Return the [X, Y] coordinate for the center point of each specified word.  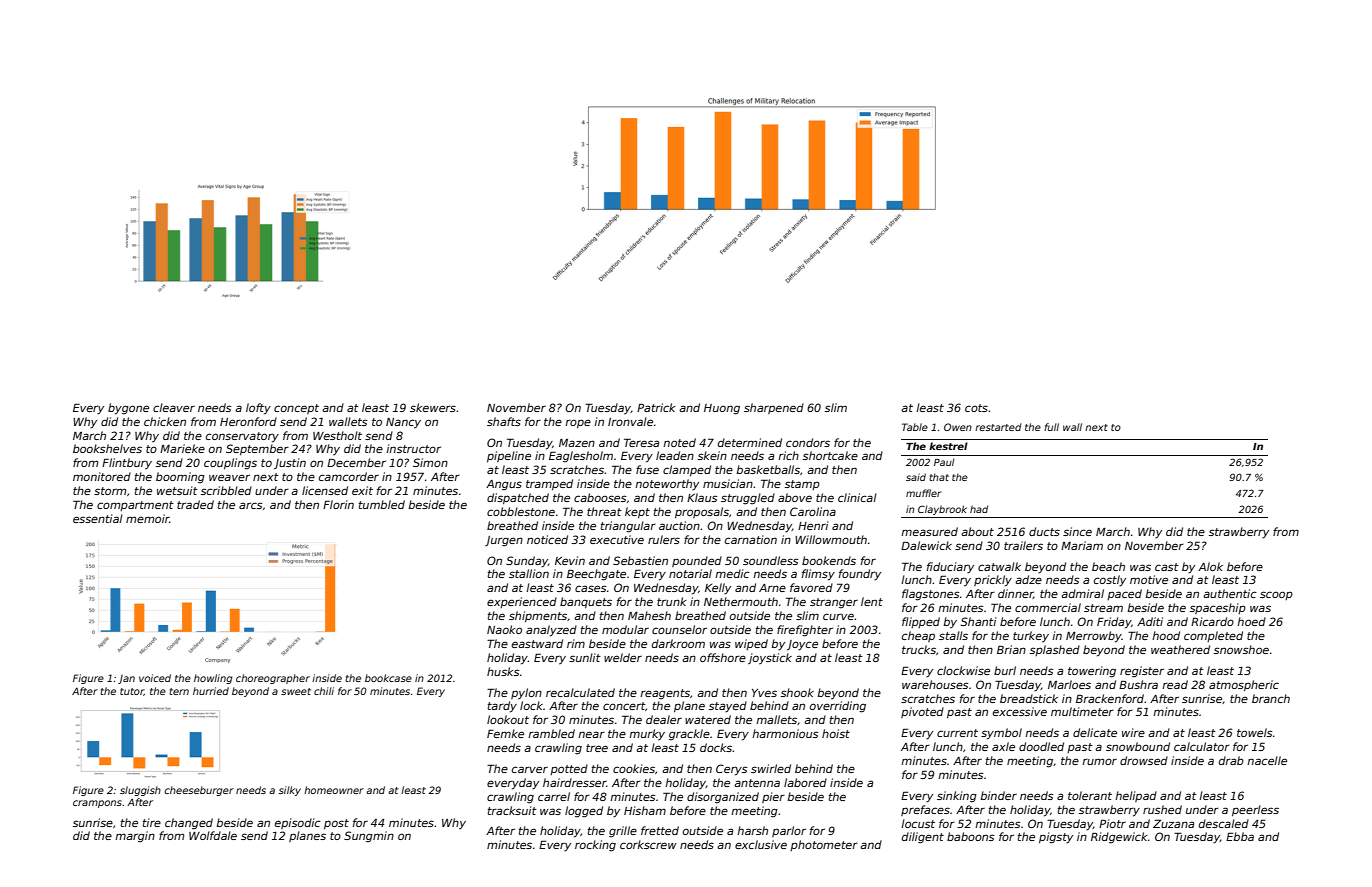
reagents [665, 694]
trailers [1023, 545]
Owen [958, 427]
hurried [211, 691]
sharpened [774, 408]
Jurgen [504, 541]
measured [929, 531]
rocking [595, 846]
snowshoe [1241, 649]
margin [135, 837]
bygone [128, 409]
